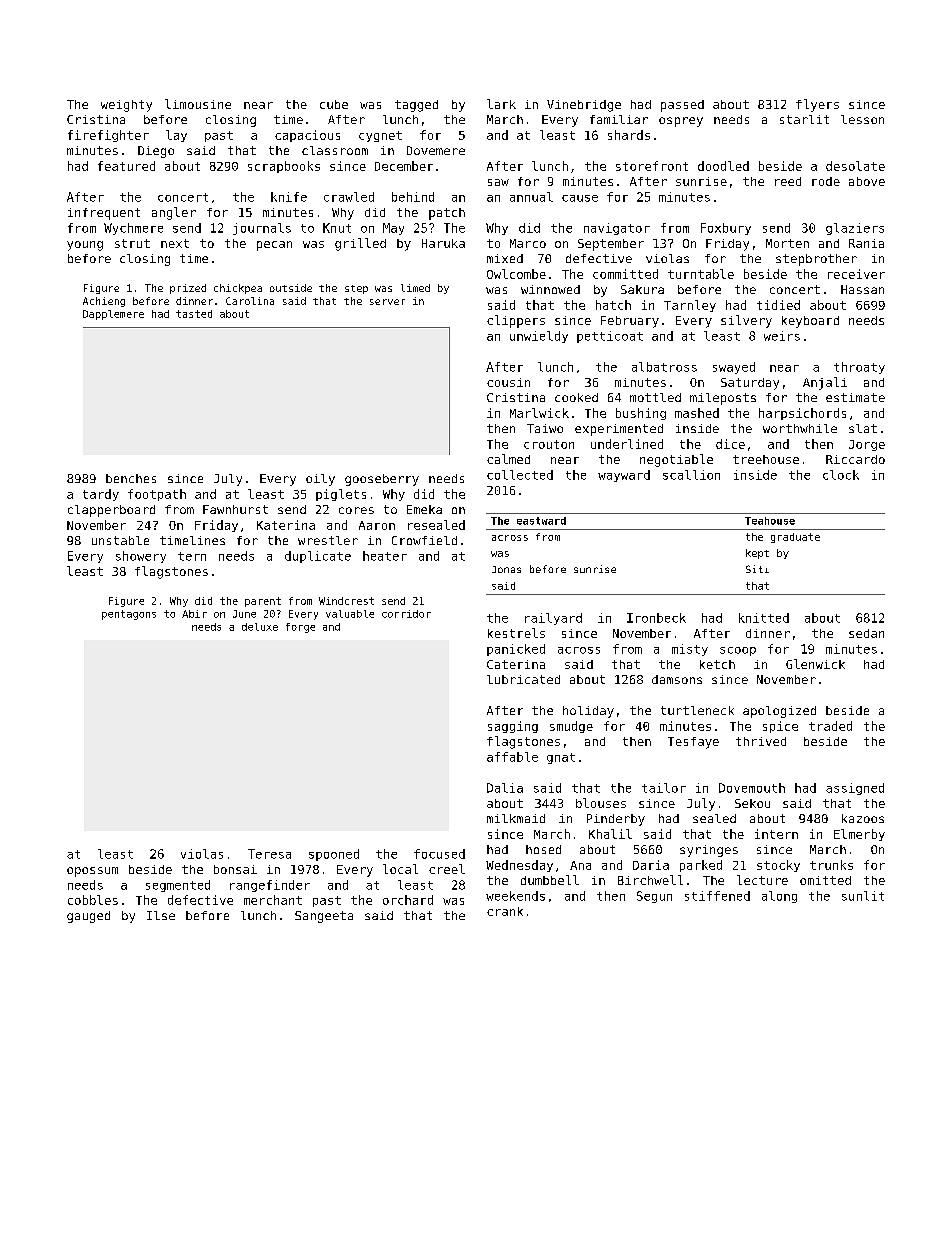 This image has width=952, height=1233. I want to click on knife, so click(289, 197).
